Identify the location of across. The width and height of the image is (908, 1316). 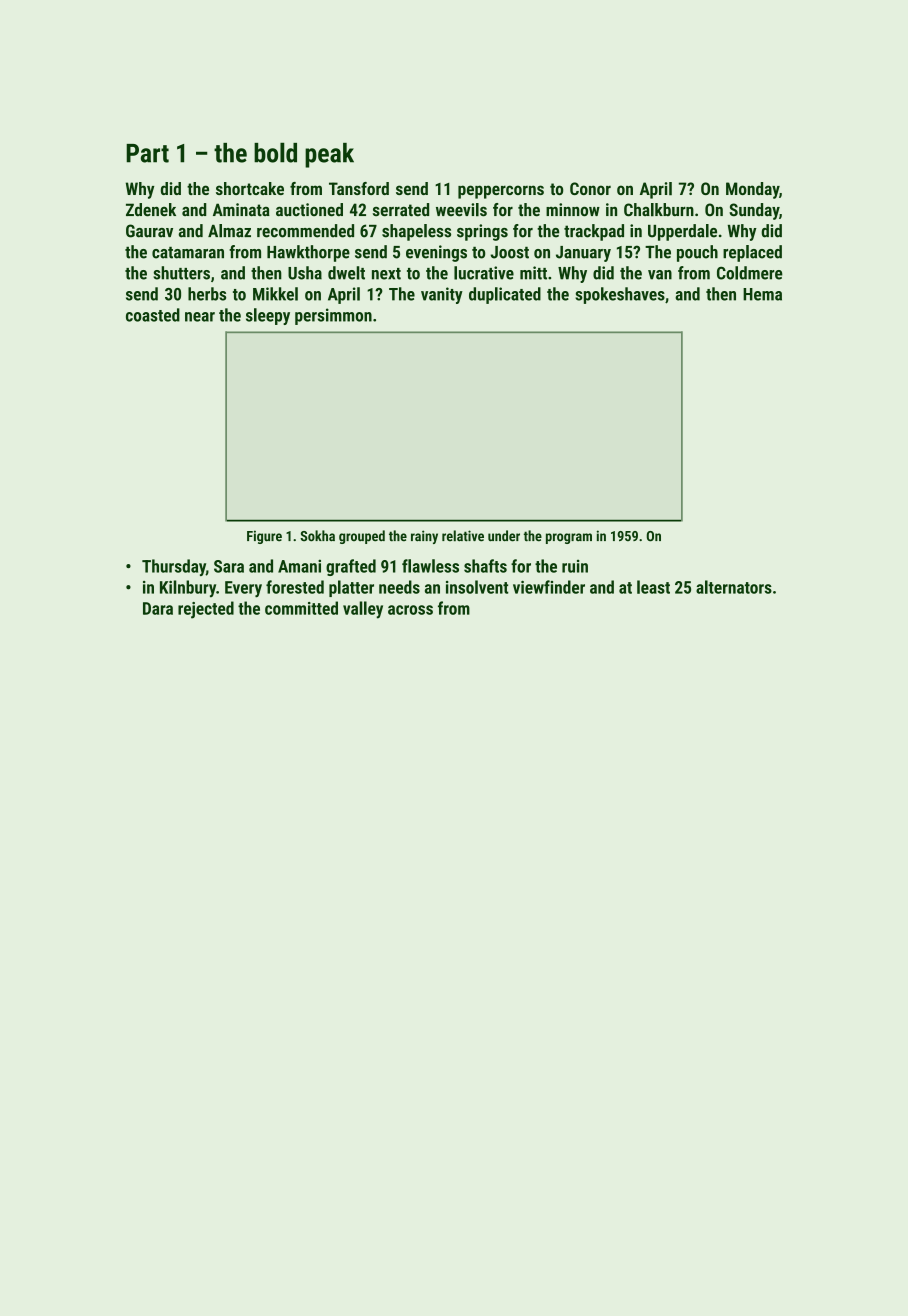
(410, 610).
